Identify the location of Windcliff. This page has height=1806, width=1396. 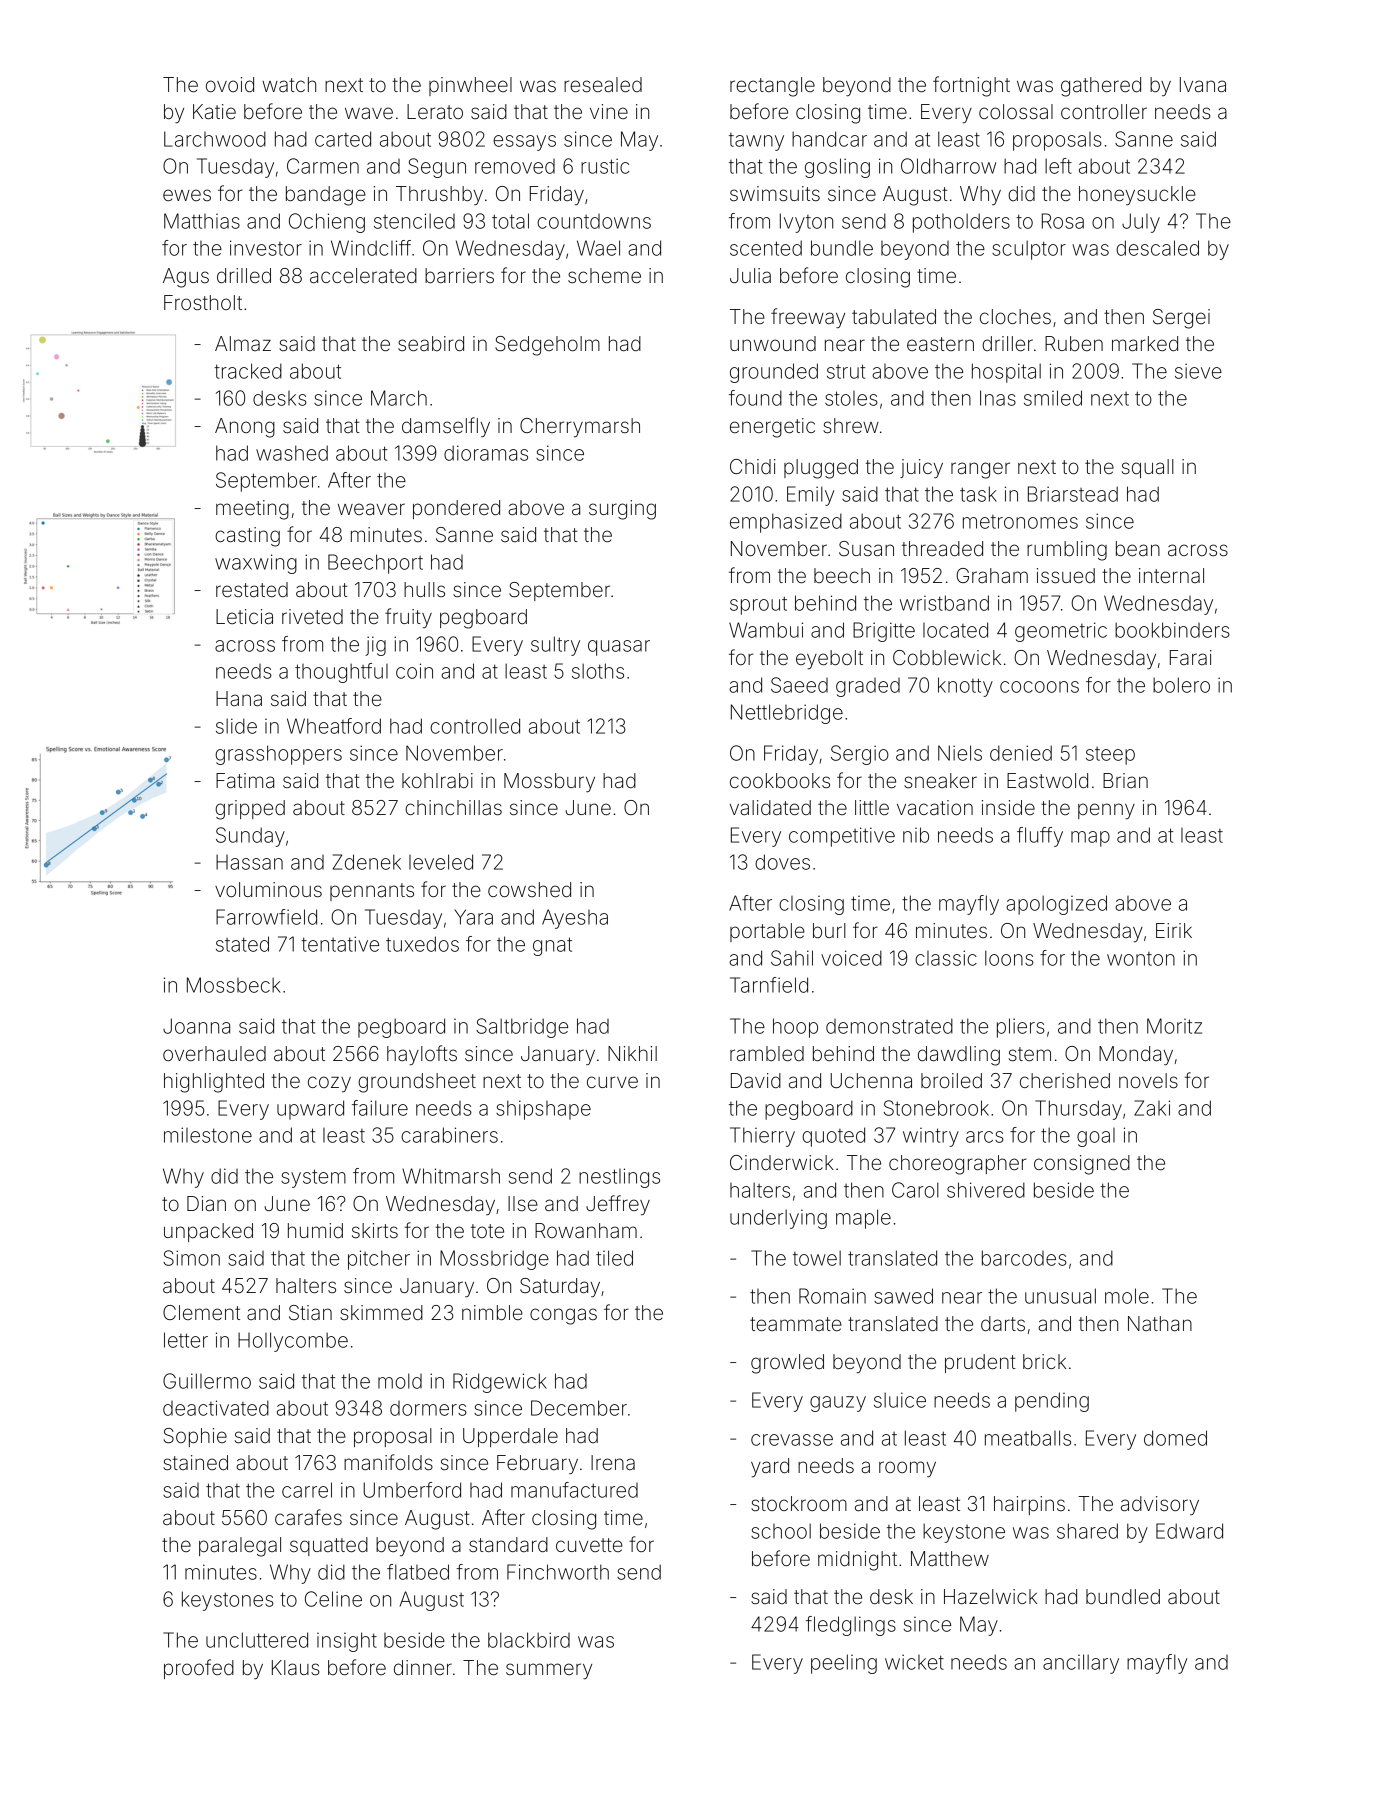
(371, 248).
